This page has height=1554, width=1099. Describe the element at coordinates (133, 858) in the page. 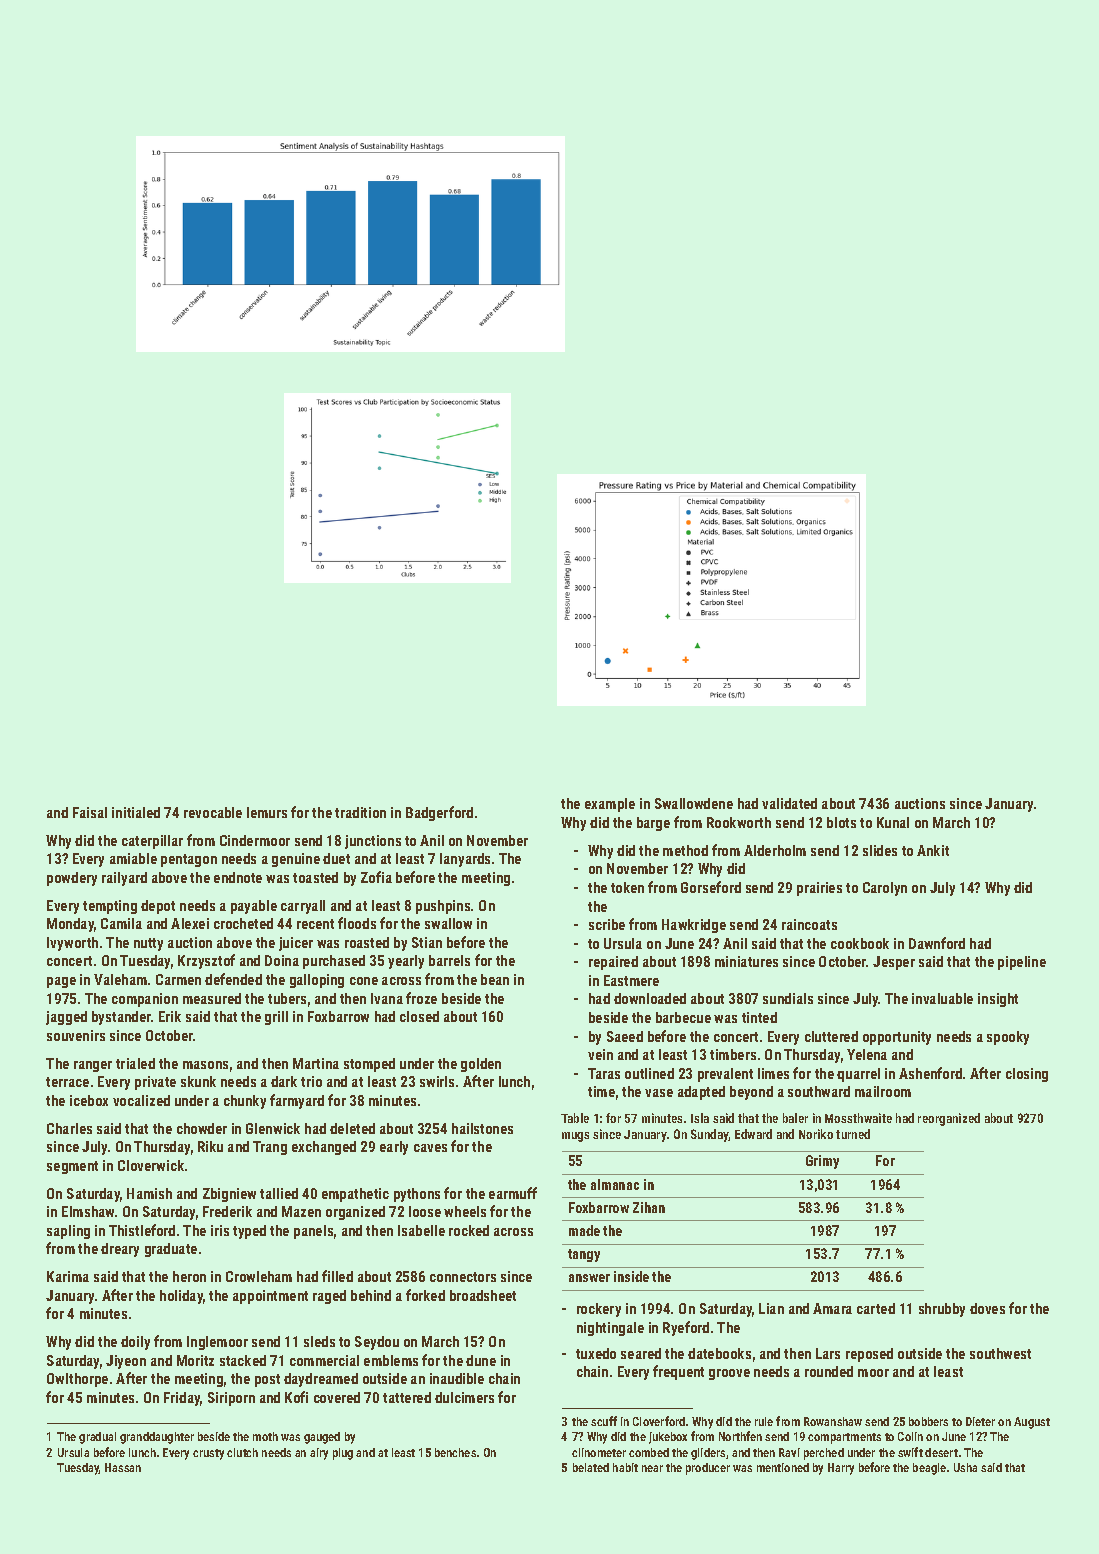

I see `amiable` at that location.
